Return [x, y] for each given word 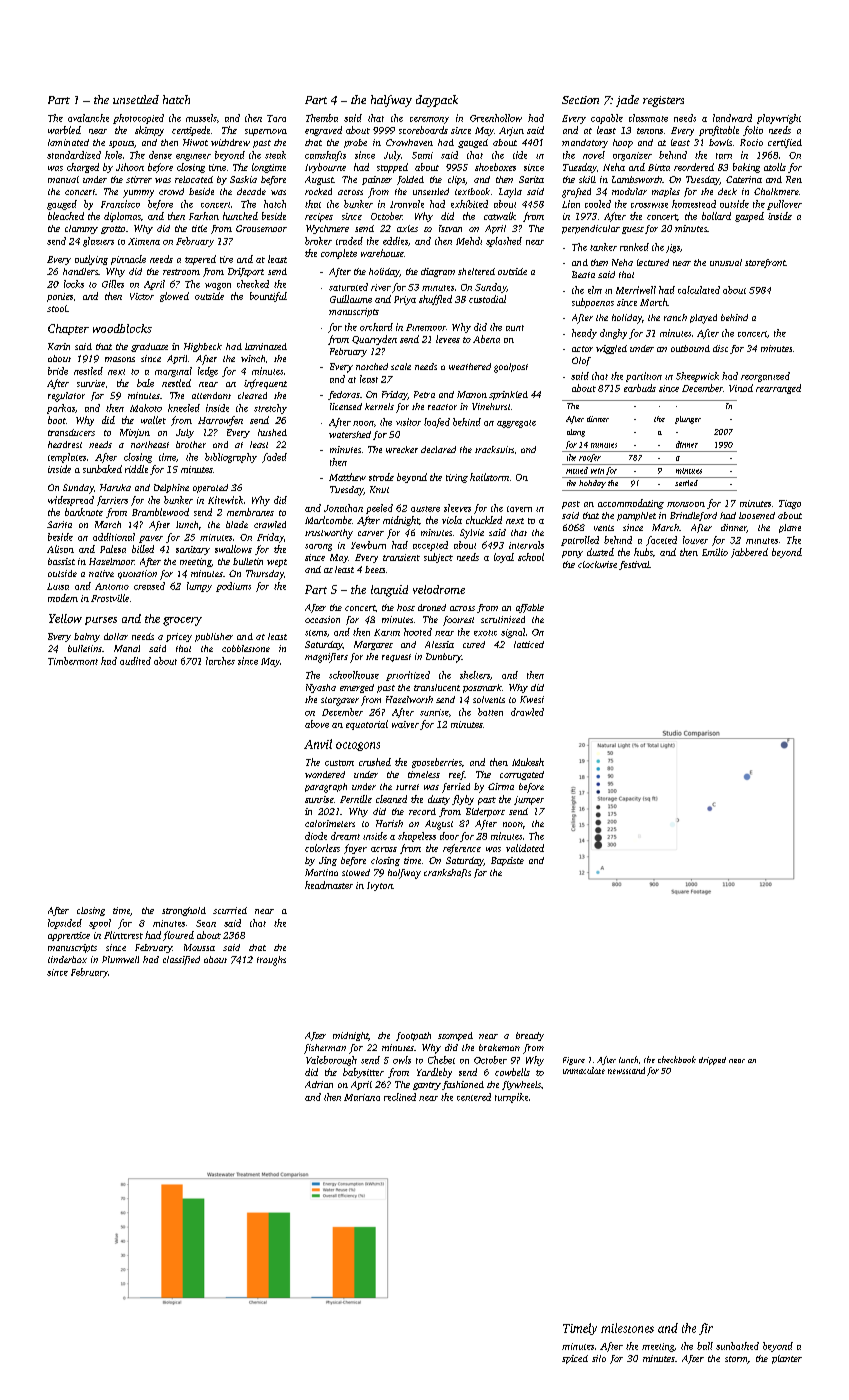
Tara [276, 118]
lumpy [199, 587]
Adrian [319, 1084]
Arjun [511, 131]
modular [629, 191]
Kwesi [532, 699]
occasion [322, 619]
